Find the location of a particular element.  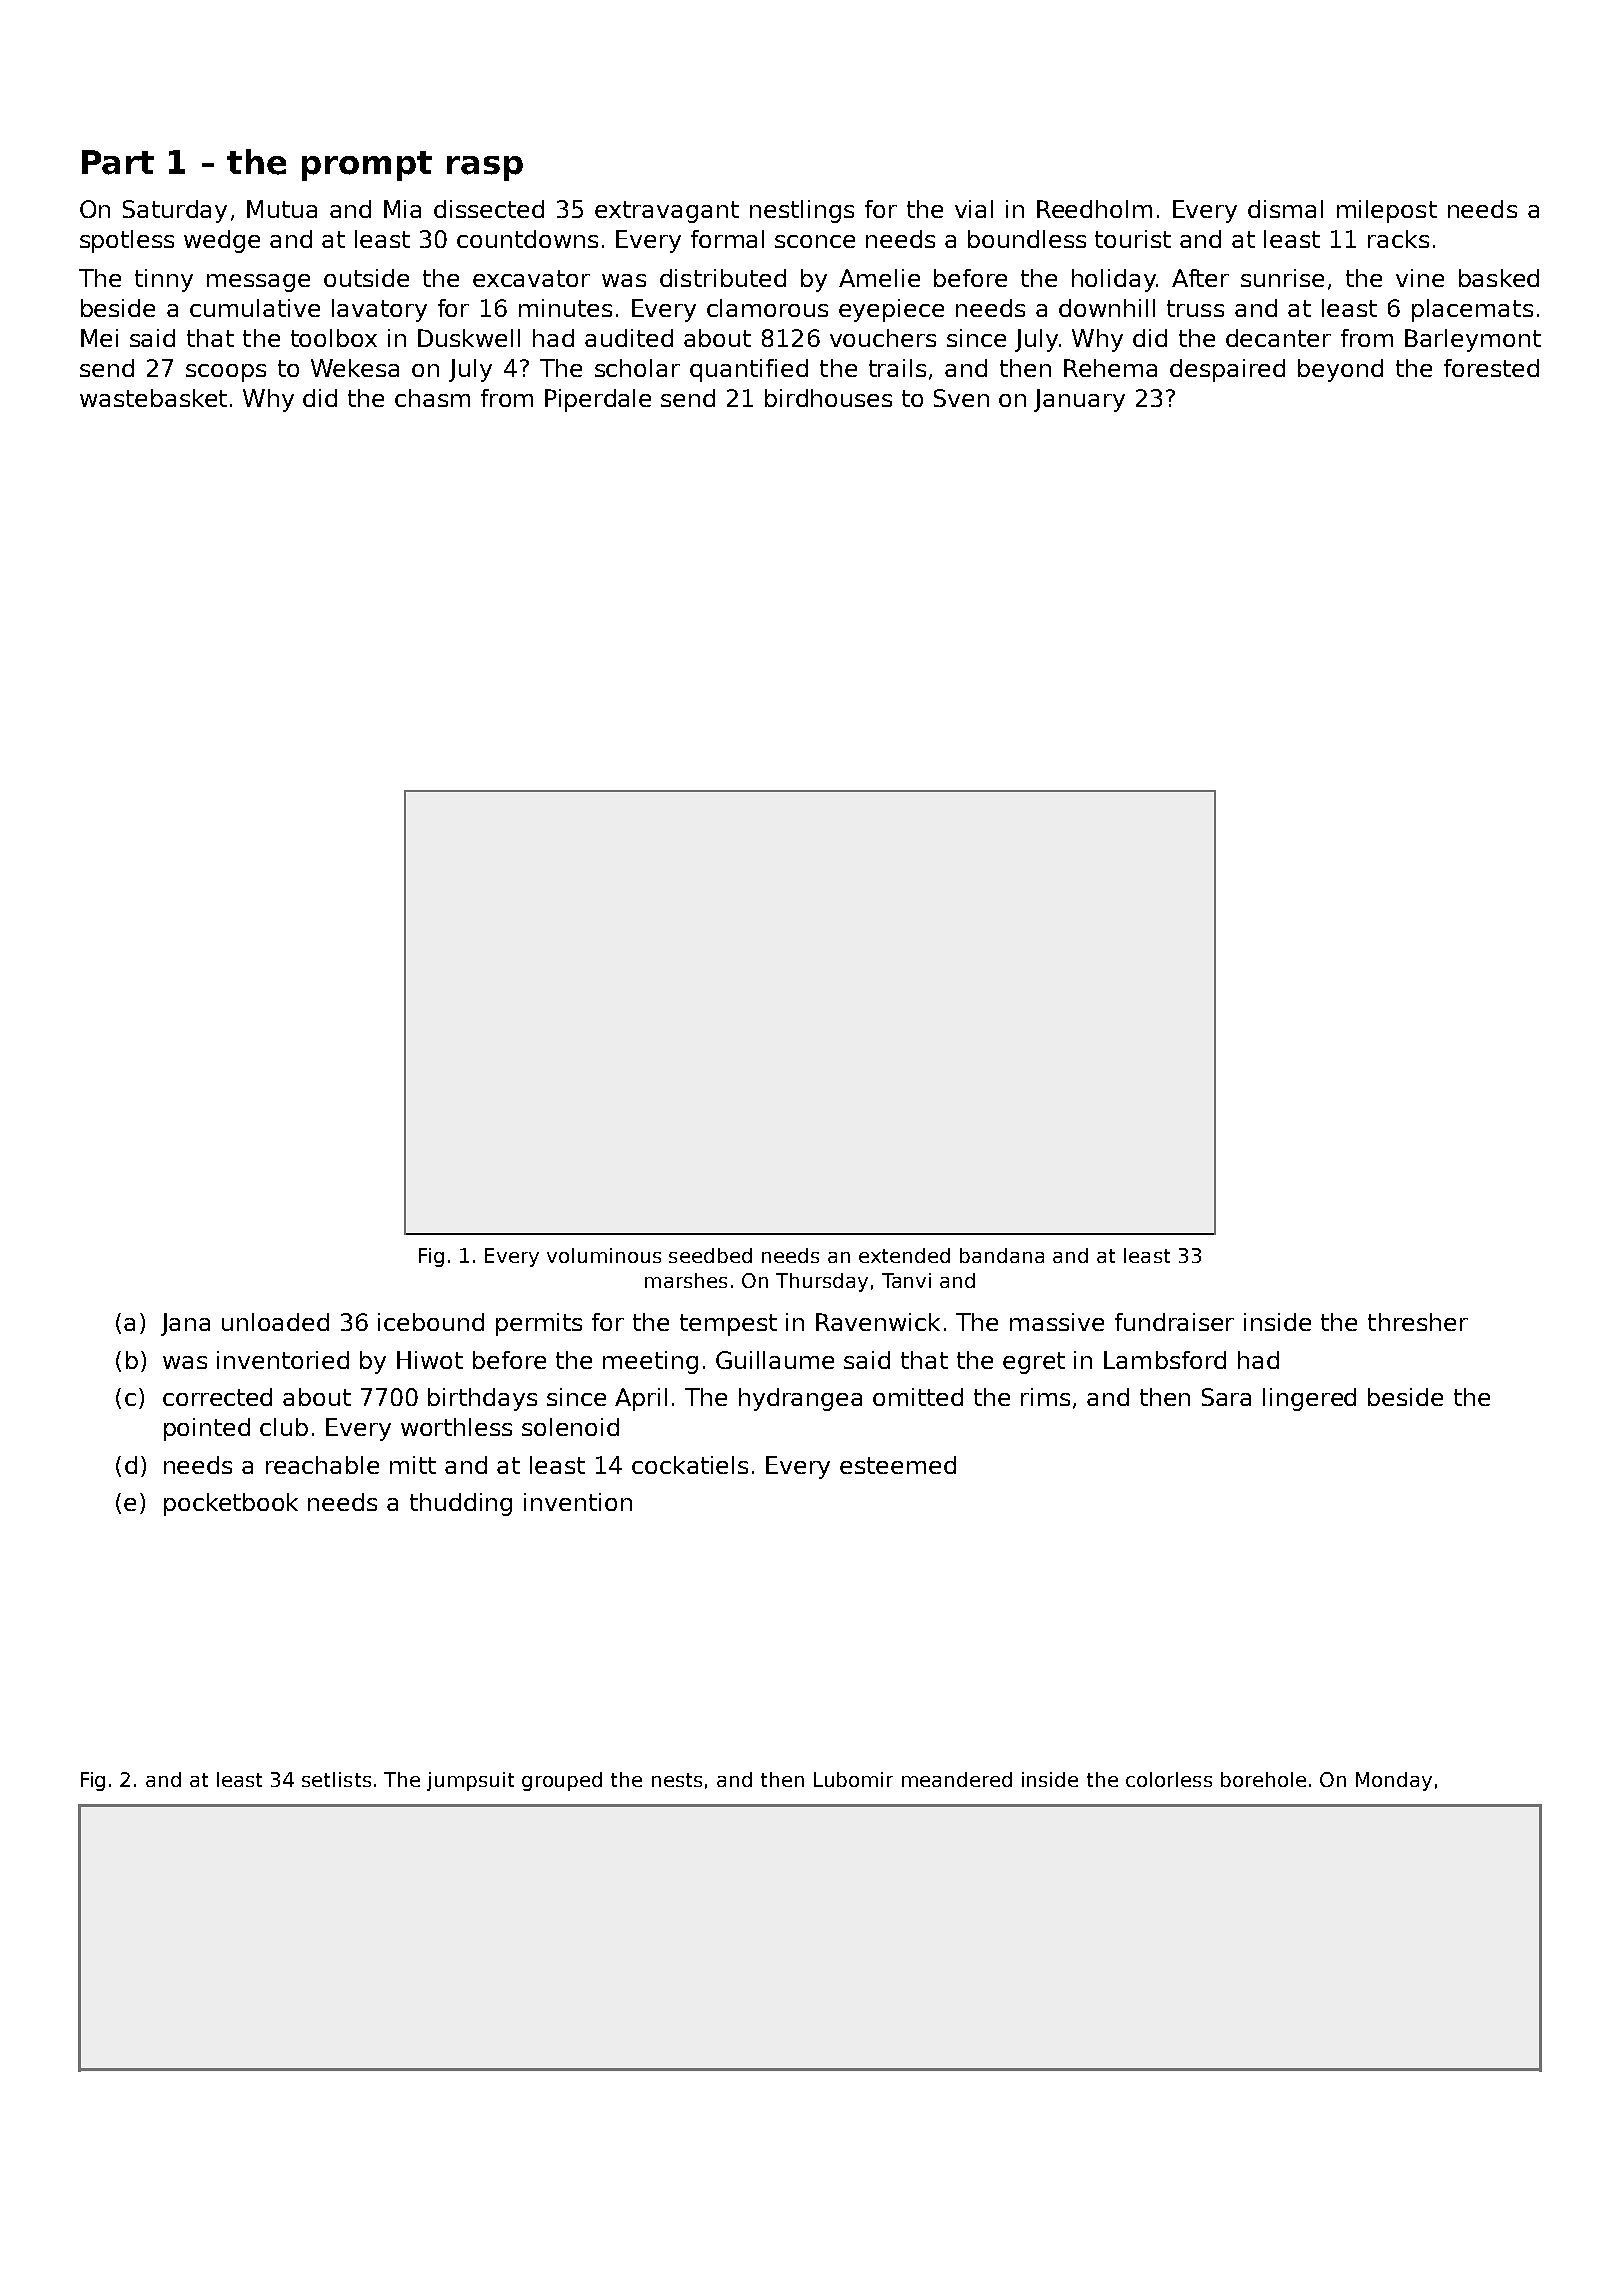

thresher is located at coordinates (1418, 1322).
